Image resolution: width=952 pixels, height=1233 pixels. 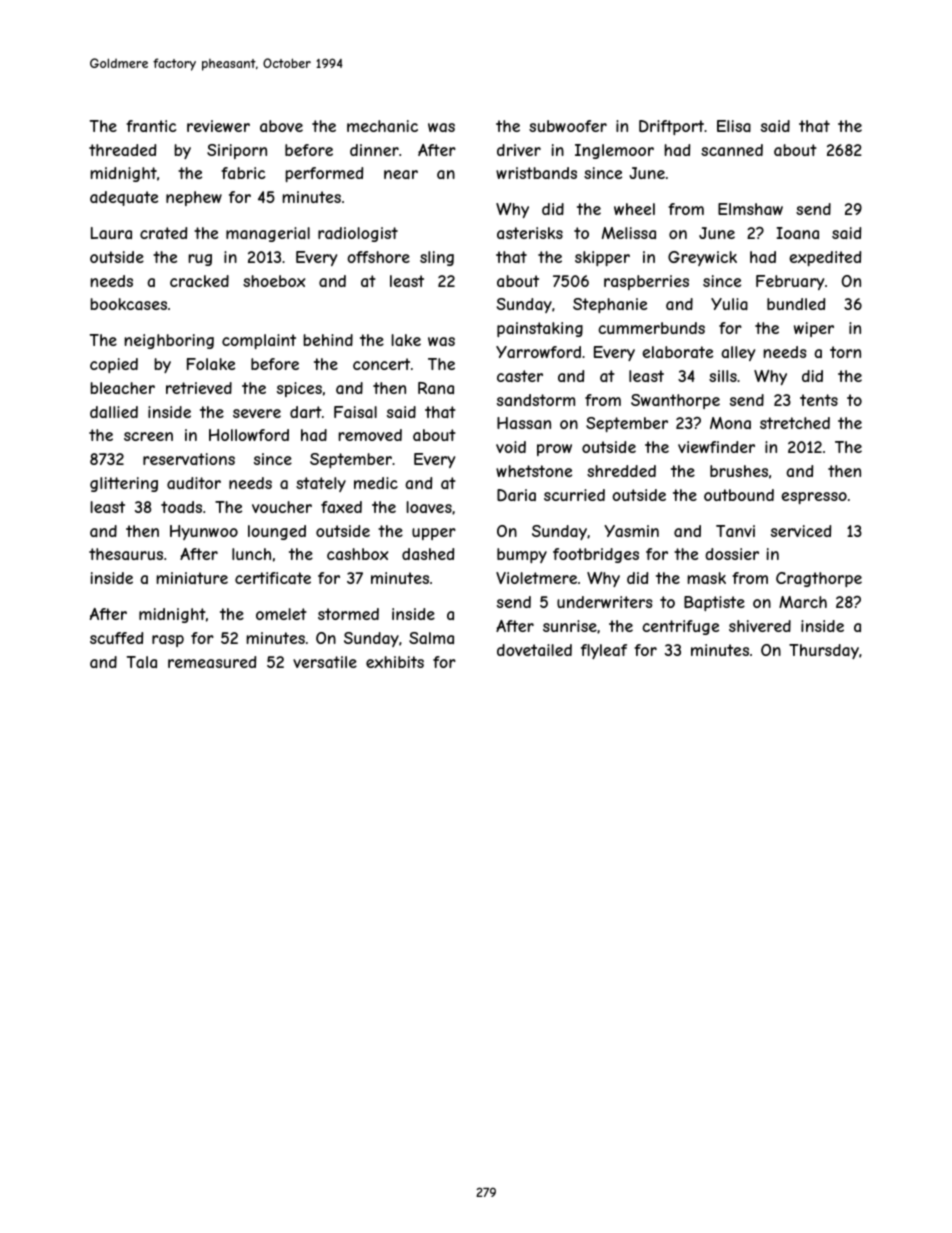 I want to click on subwoofer, so click(x=568, y=126).
